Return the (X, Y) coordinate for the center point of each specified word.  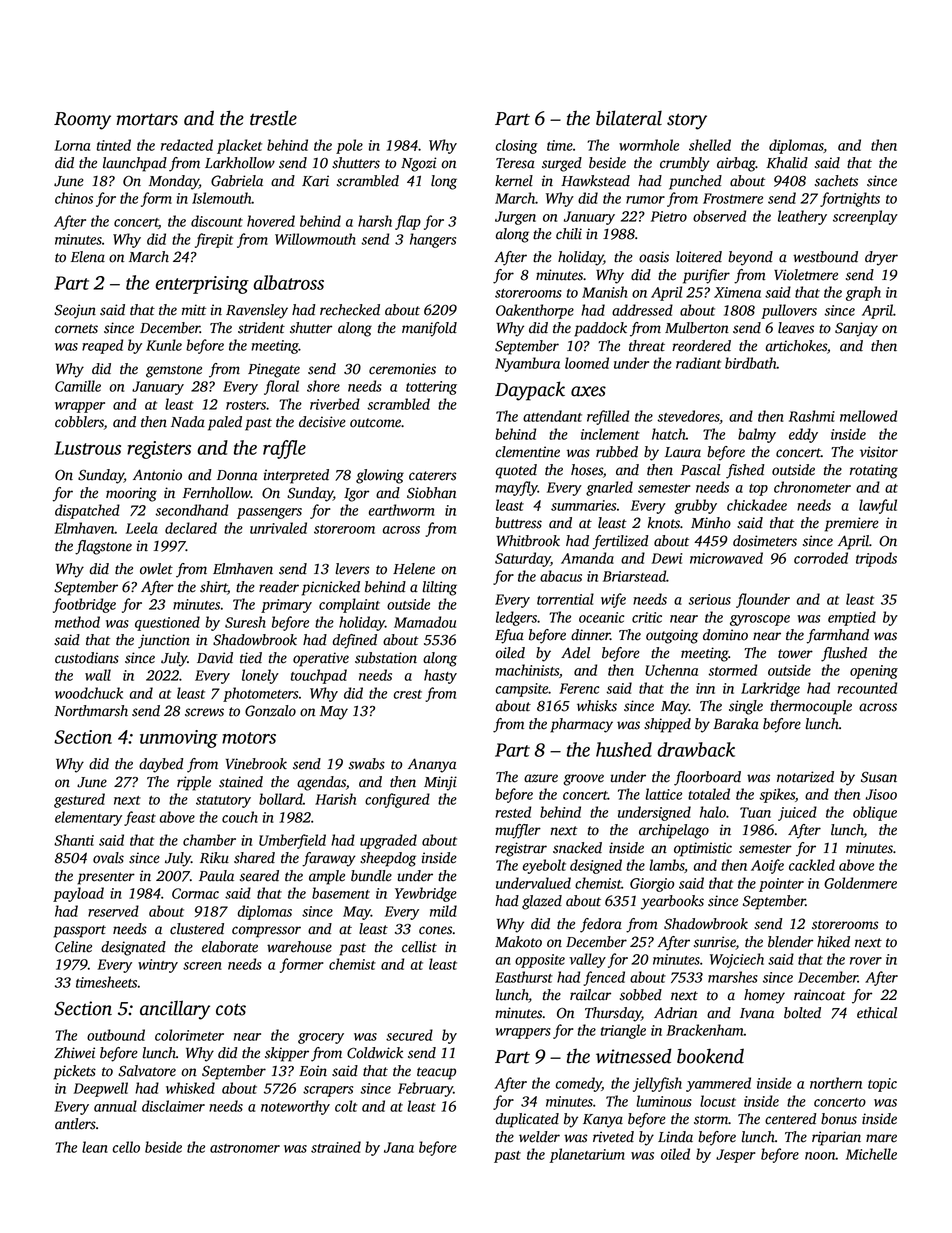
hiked (833, 942)
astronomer (245, 1148)
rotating (874, 471)
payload (78, 894)
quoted (516, 471)
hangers (433, 240)
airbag (736, 164)
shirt (214, 588)
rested (513, 812)
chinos (74, 198)
